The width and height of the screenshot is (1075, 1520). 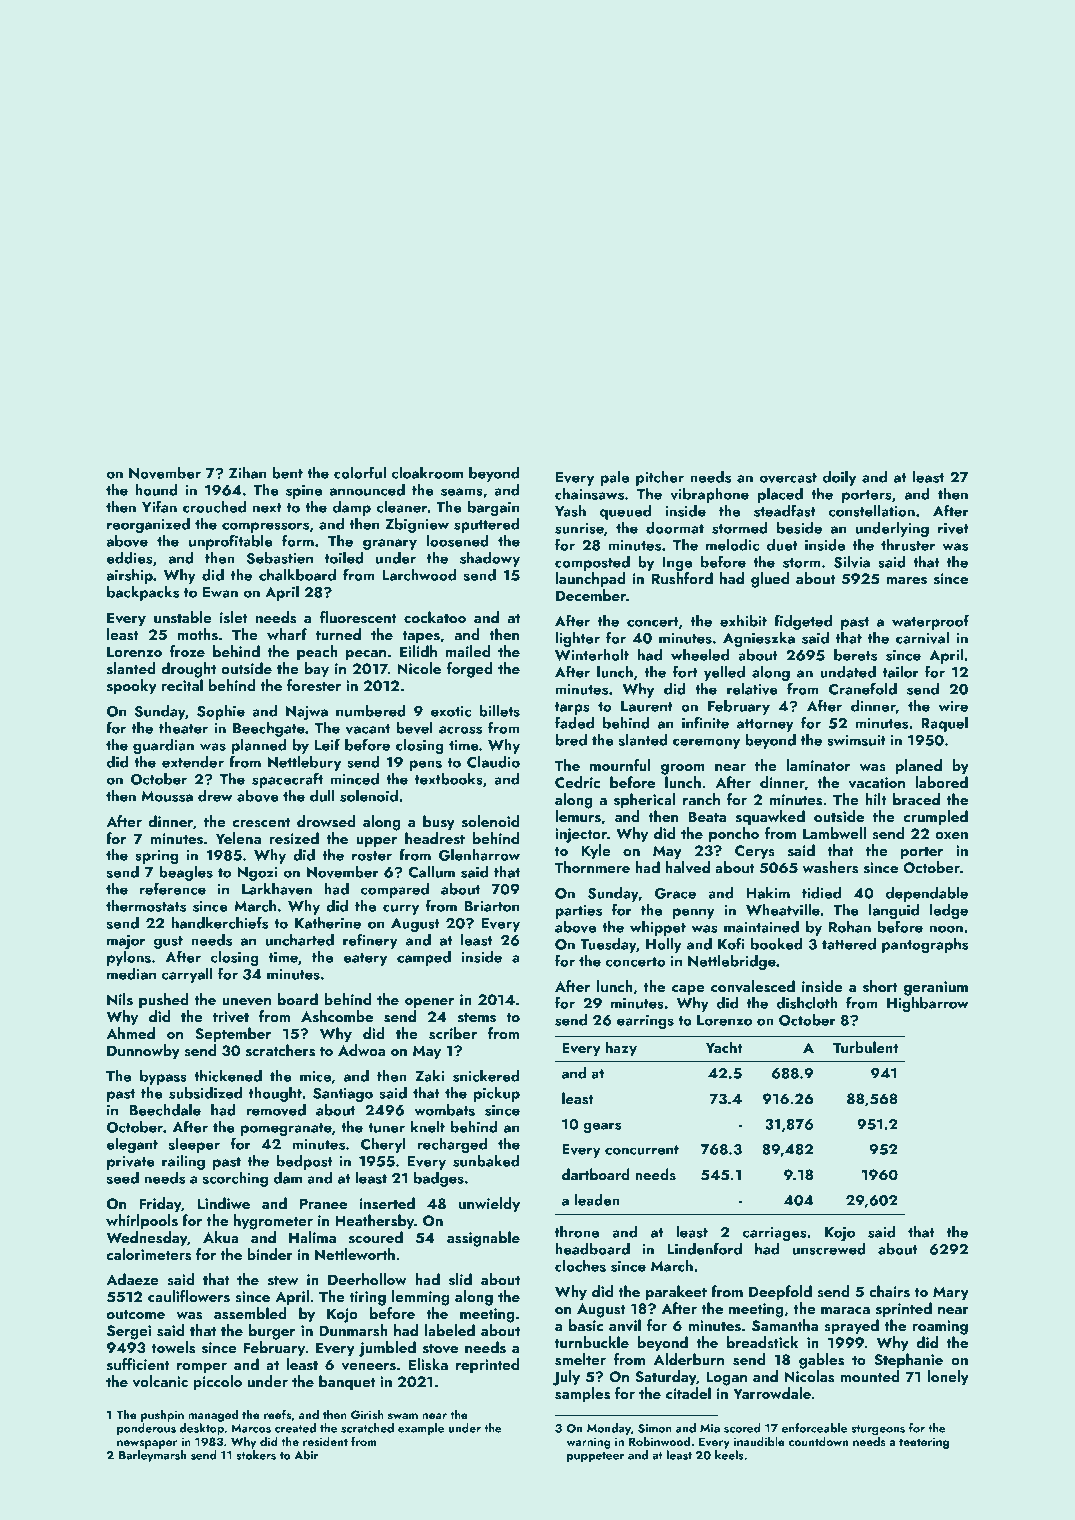 What do you see at coordinates (304, 763) in the screenshot?
I see `Nettlebury` at bounding box center [304, 763].
